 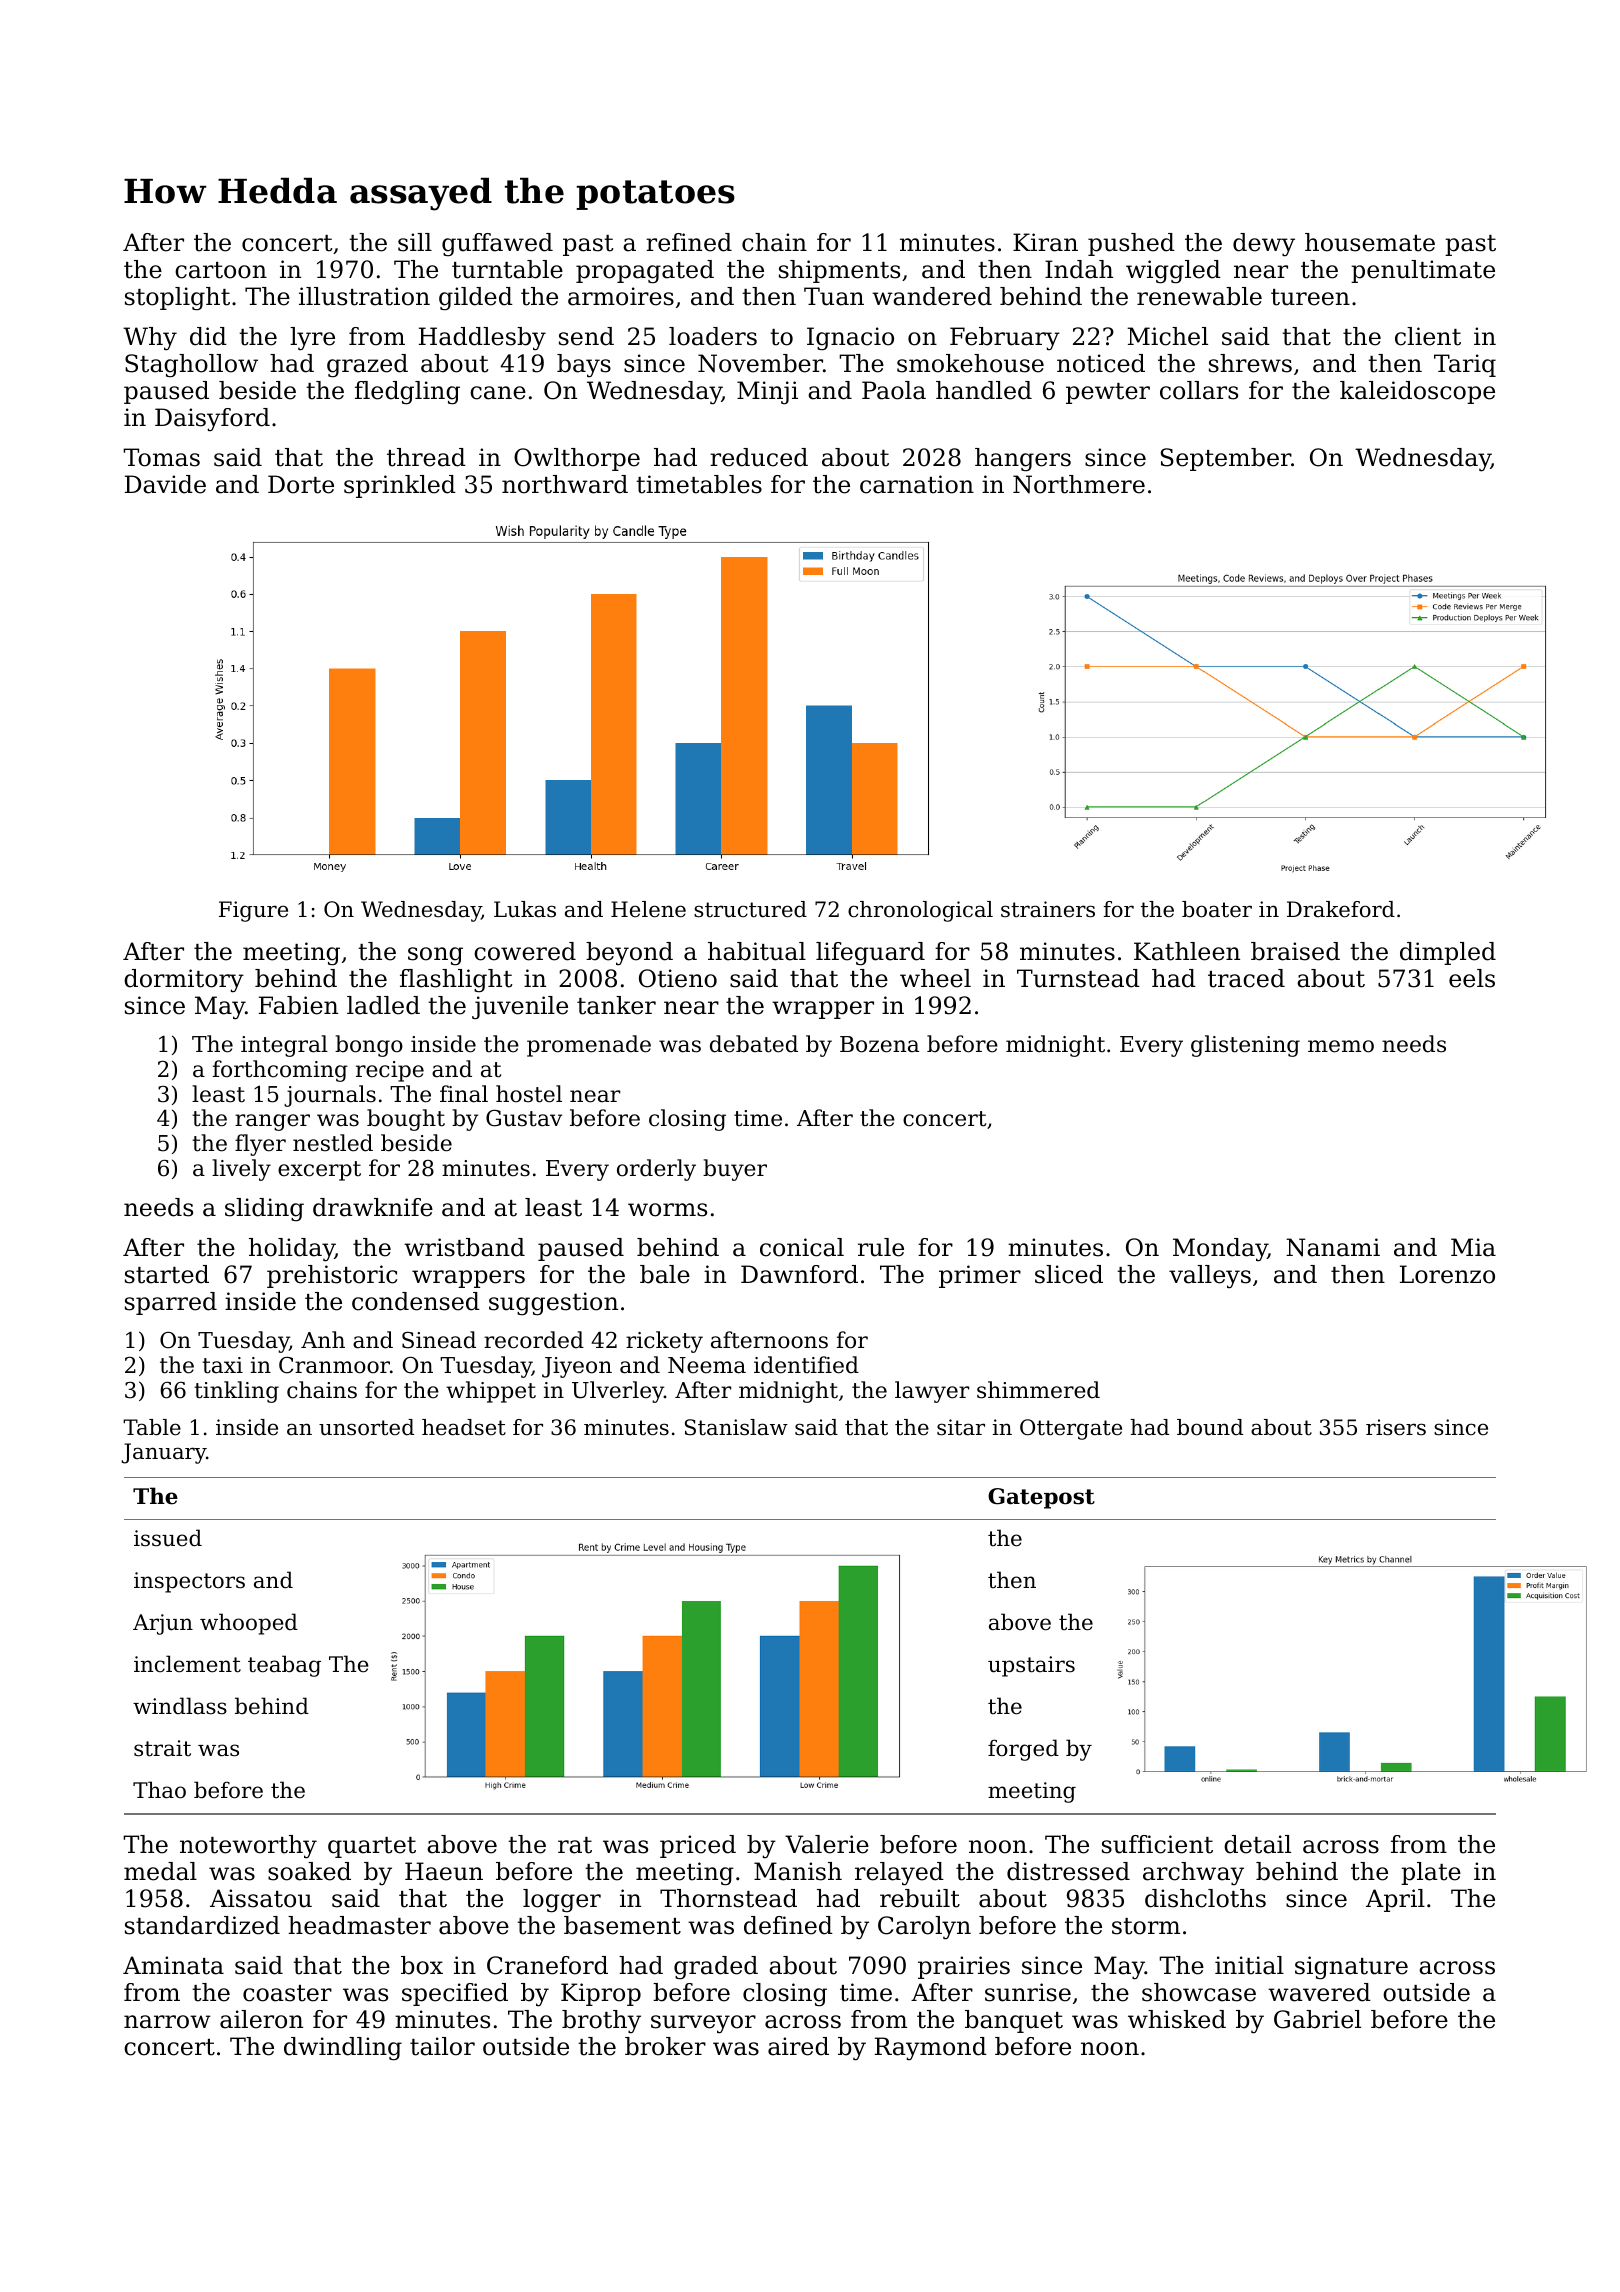 I want to click on Owlthorpe, so click(x=577, y=459).
